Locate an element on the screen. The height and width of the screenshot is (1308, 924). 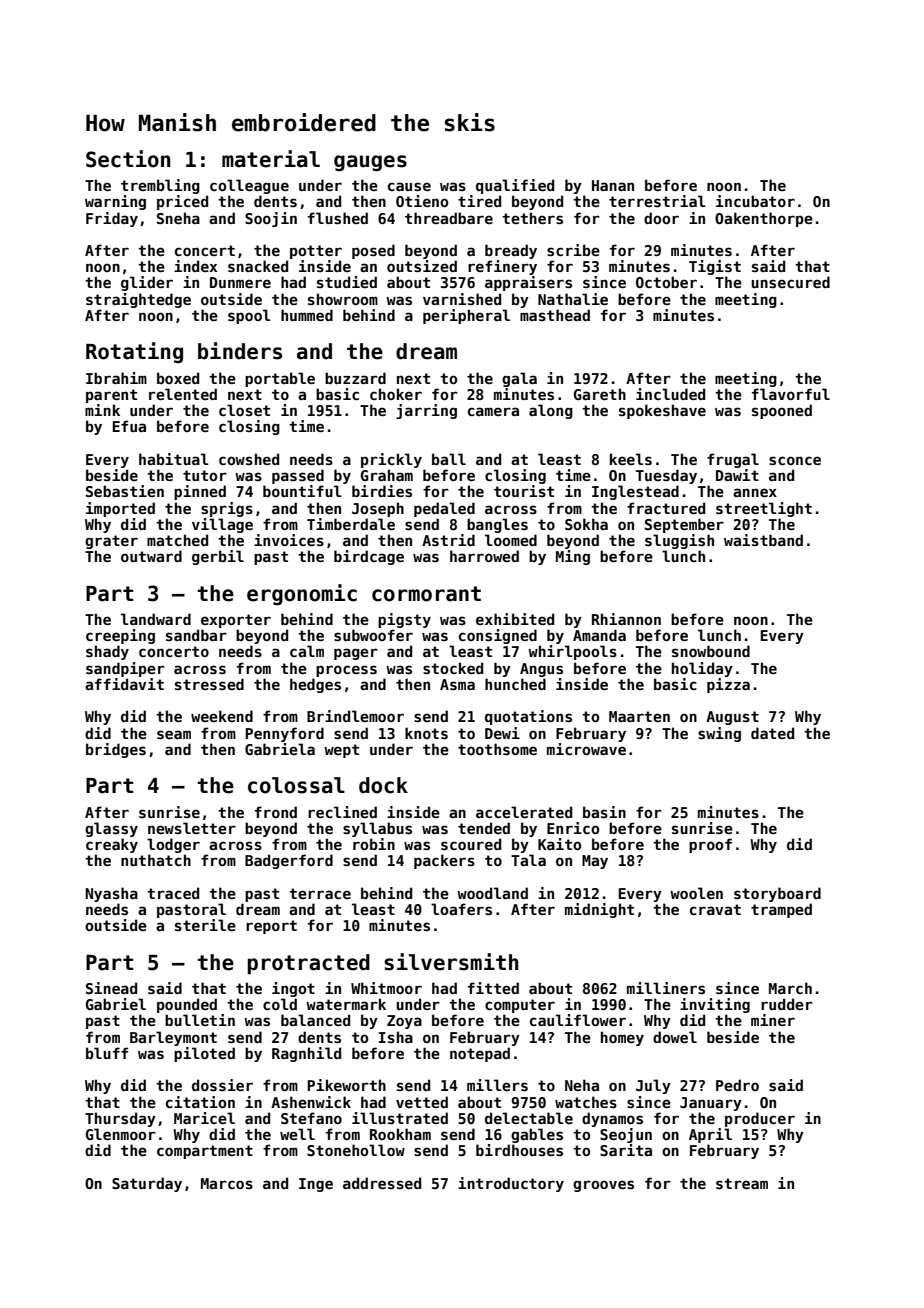
Friday is located at coordinates (112, 219).
